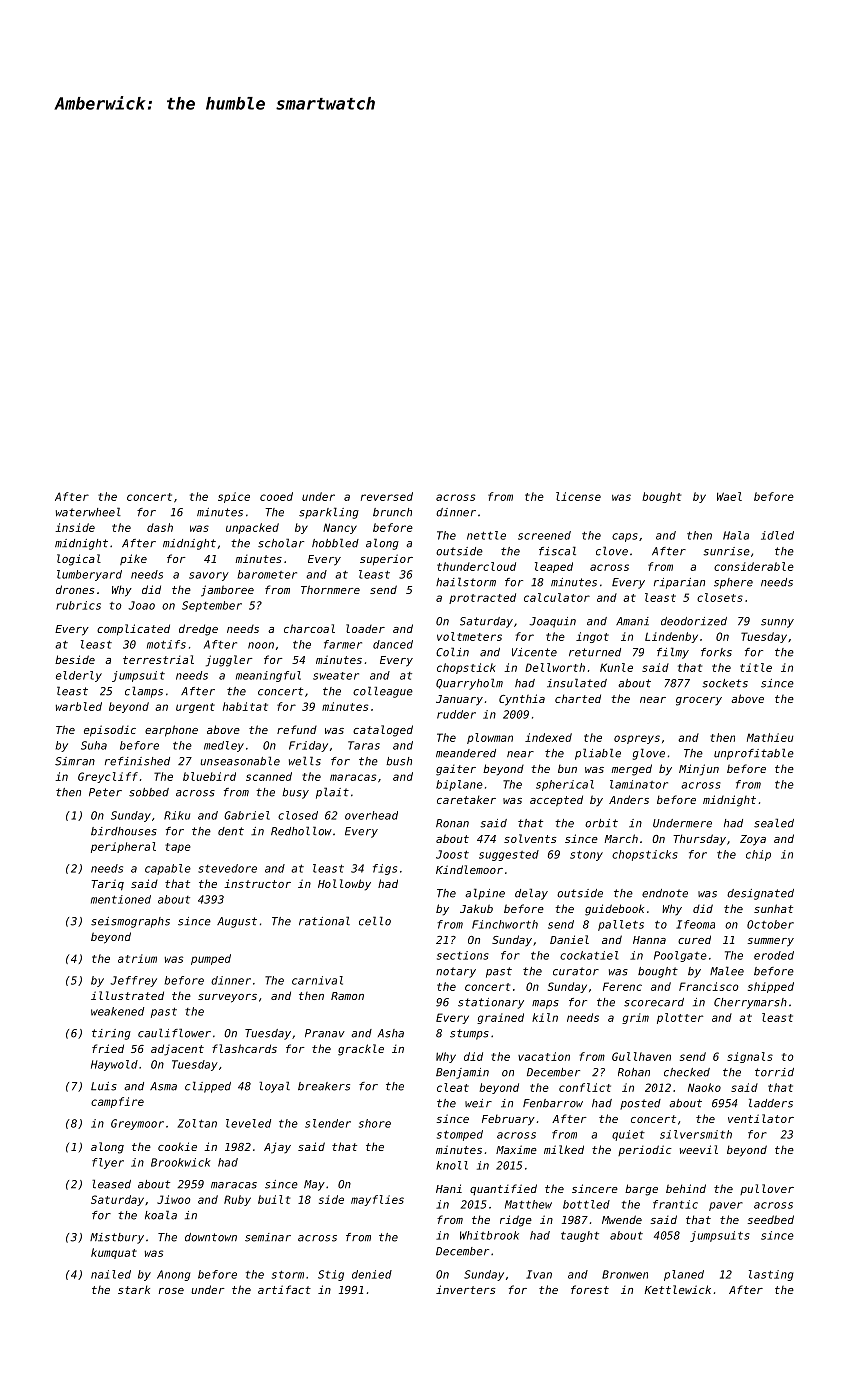 This document has width=849, height=1400. What do you see at coordinates (305, 761) in the document?
I see `wells` at bounding box center [305, 761].
